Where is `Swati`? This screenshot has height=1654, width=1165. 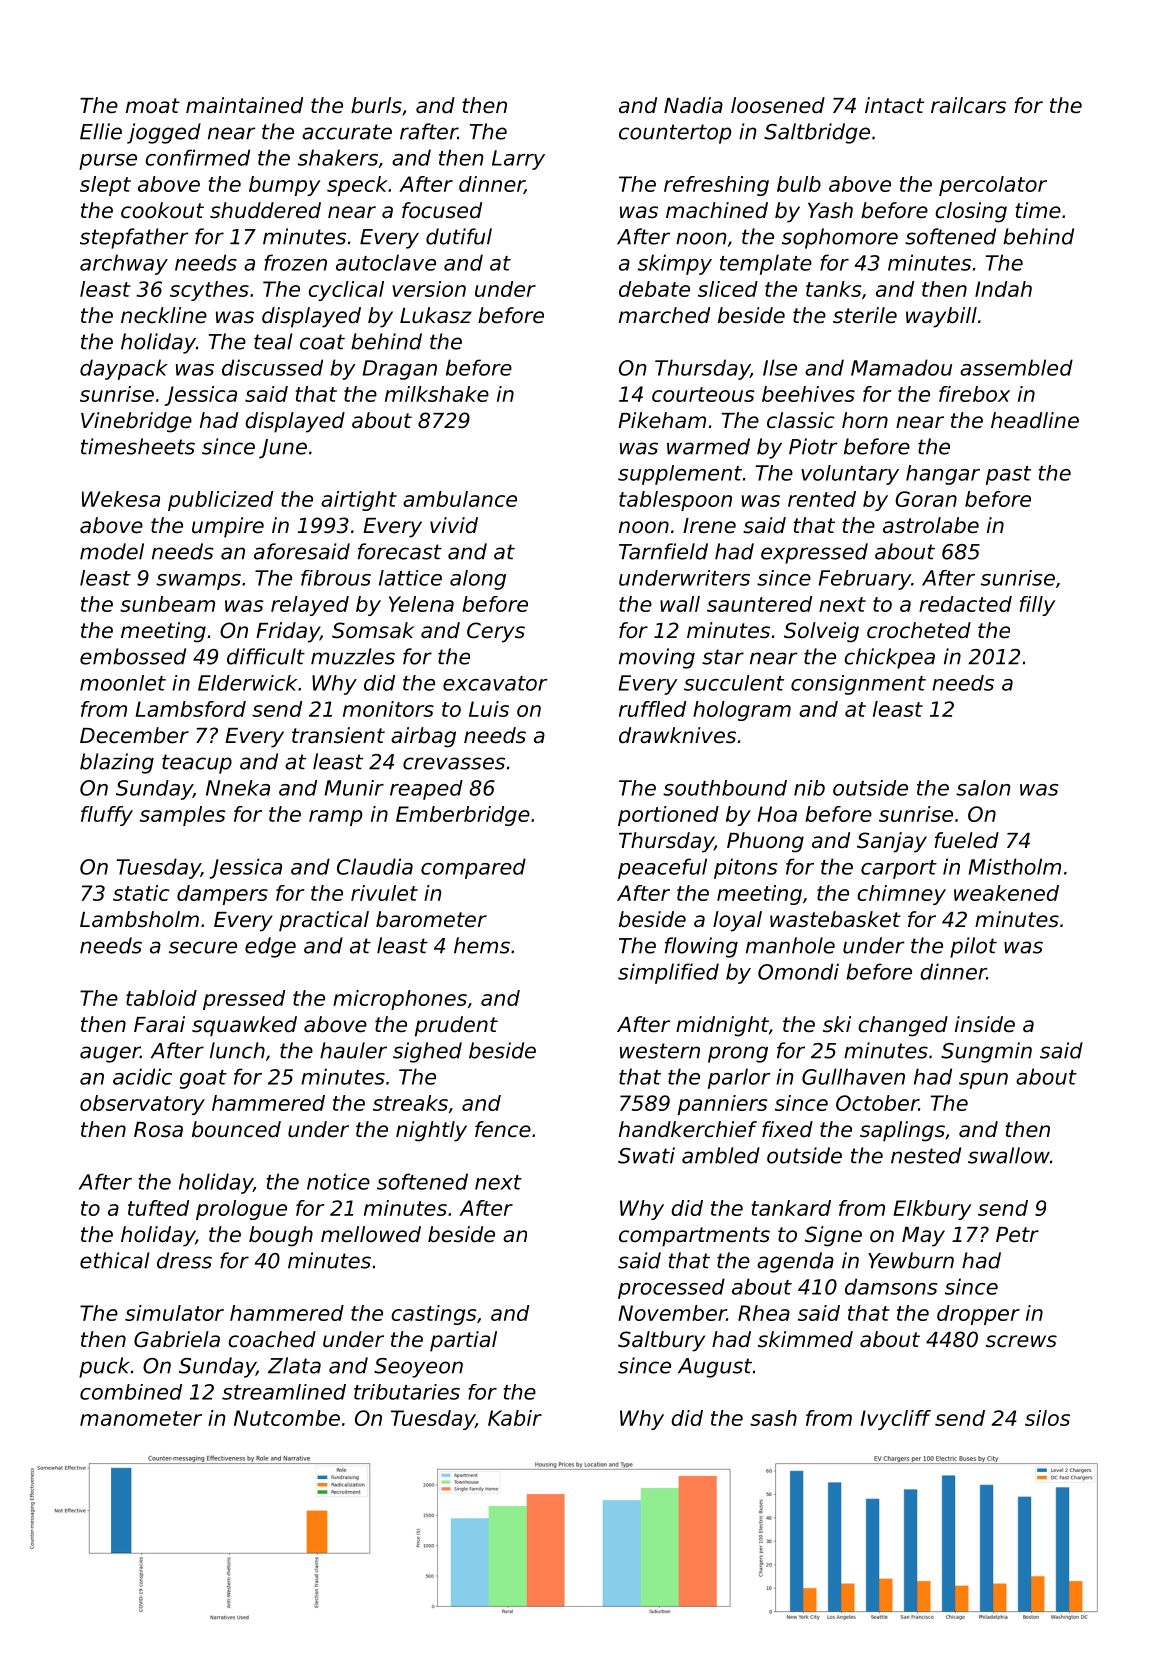
Swati is located at coordinates (646, 1155).
